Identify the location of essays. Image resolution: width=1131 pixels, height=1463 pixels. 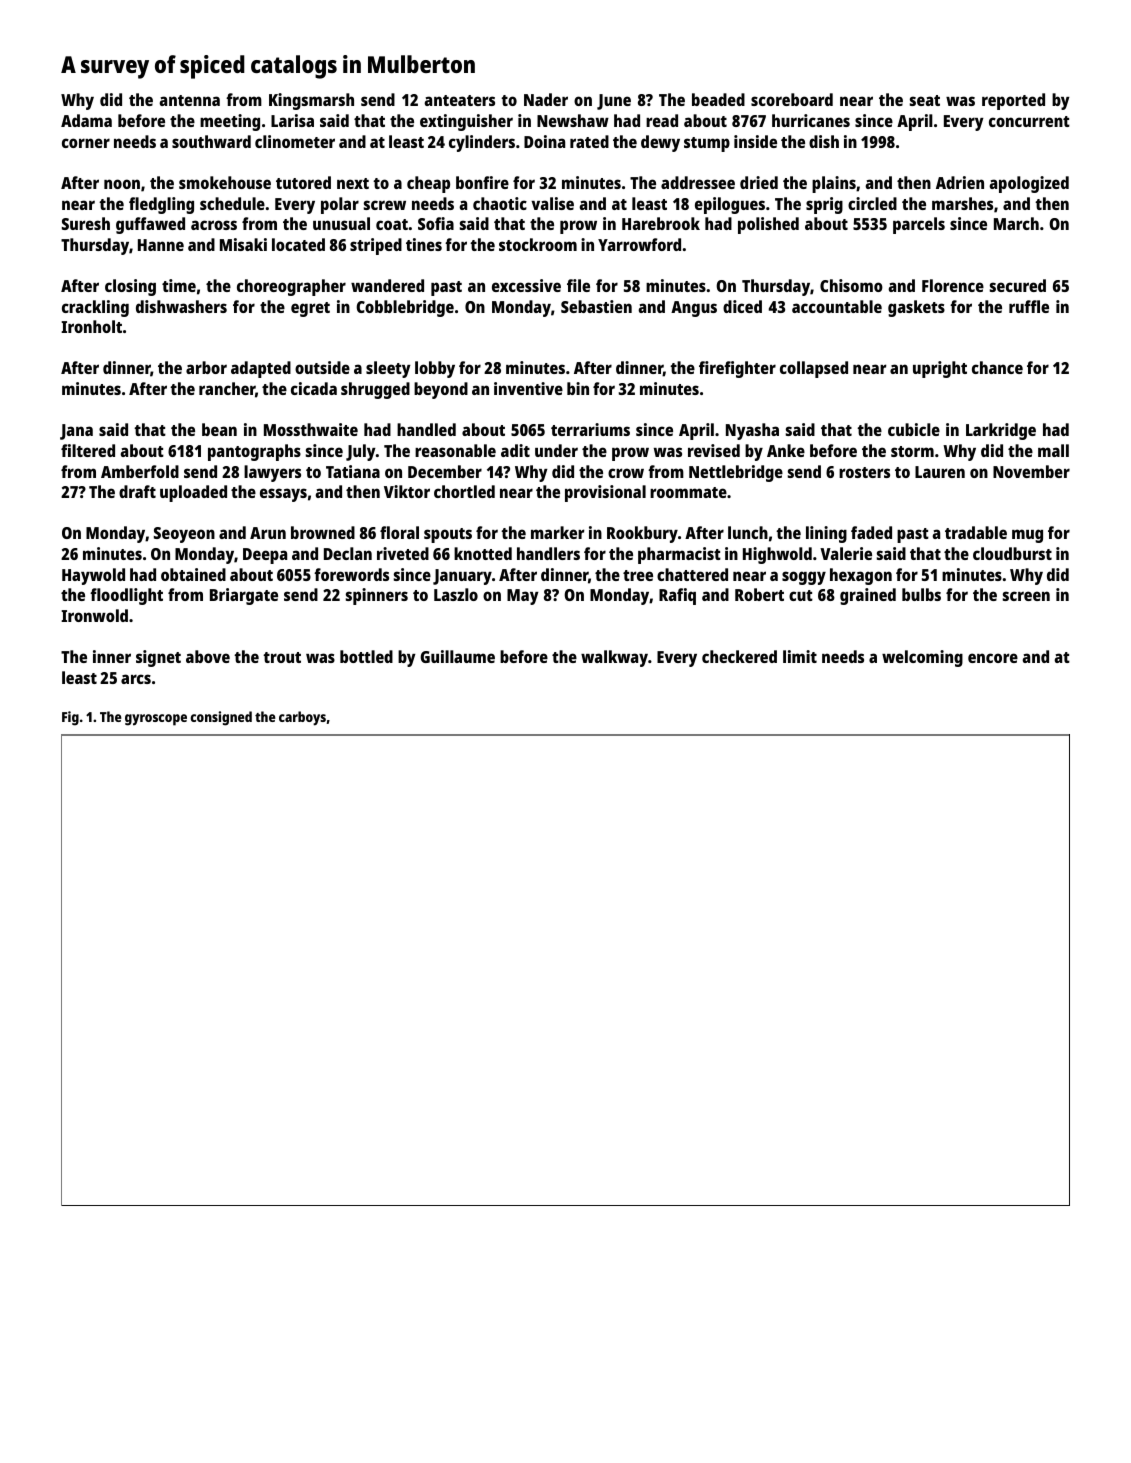
(283, 495).
